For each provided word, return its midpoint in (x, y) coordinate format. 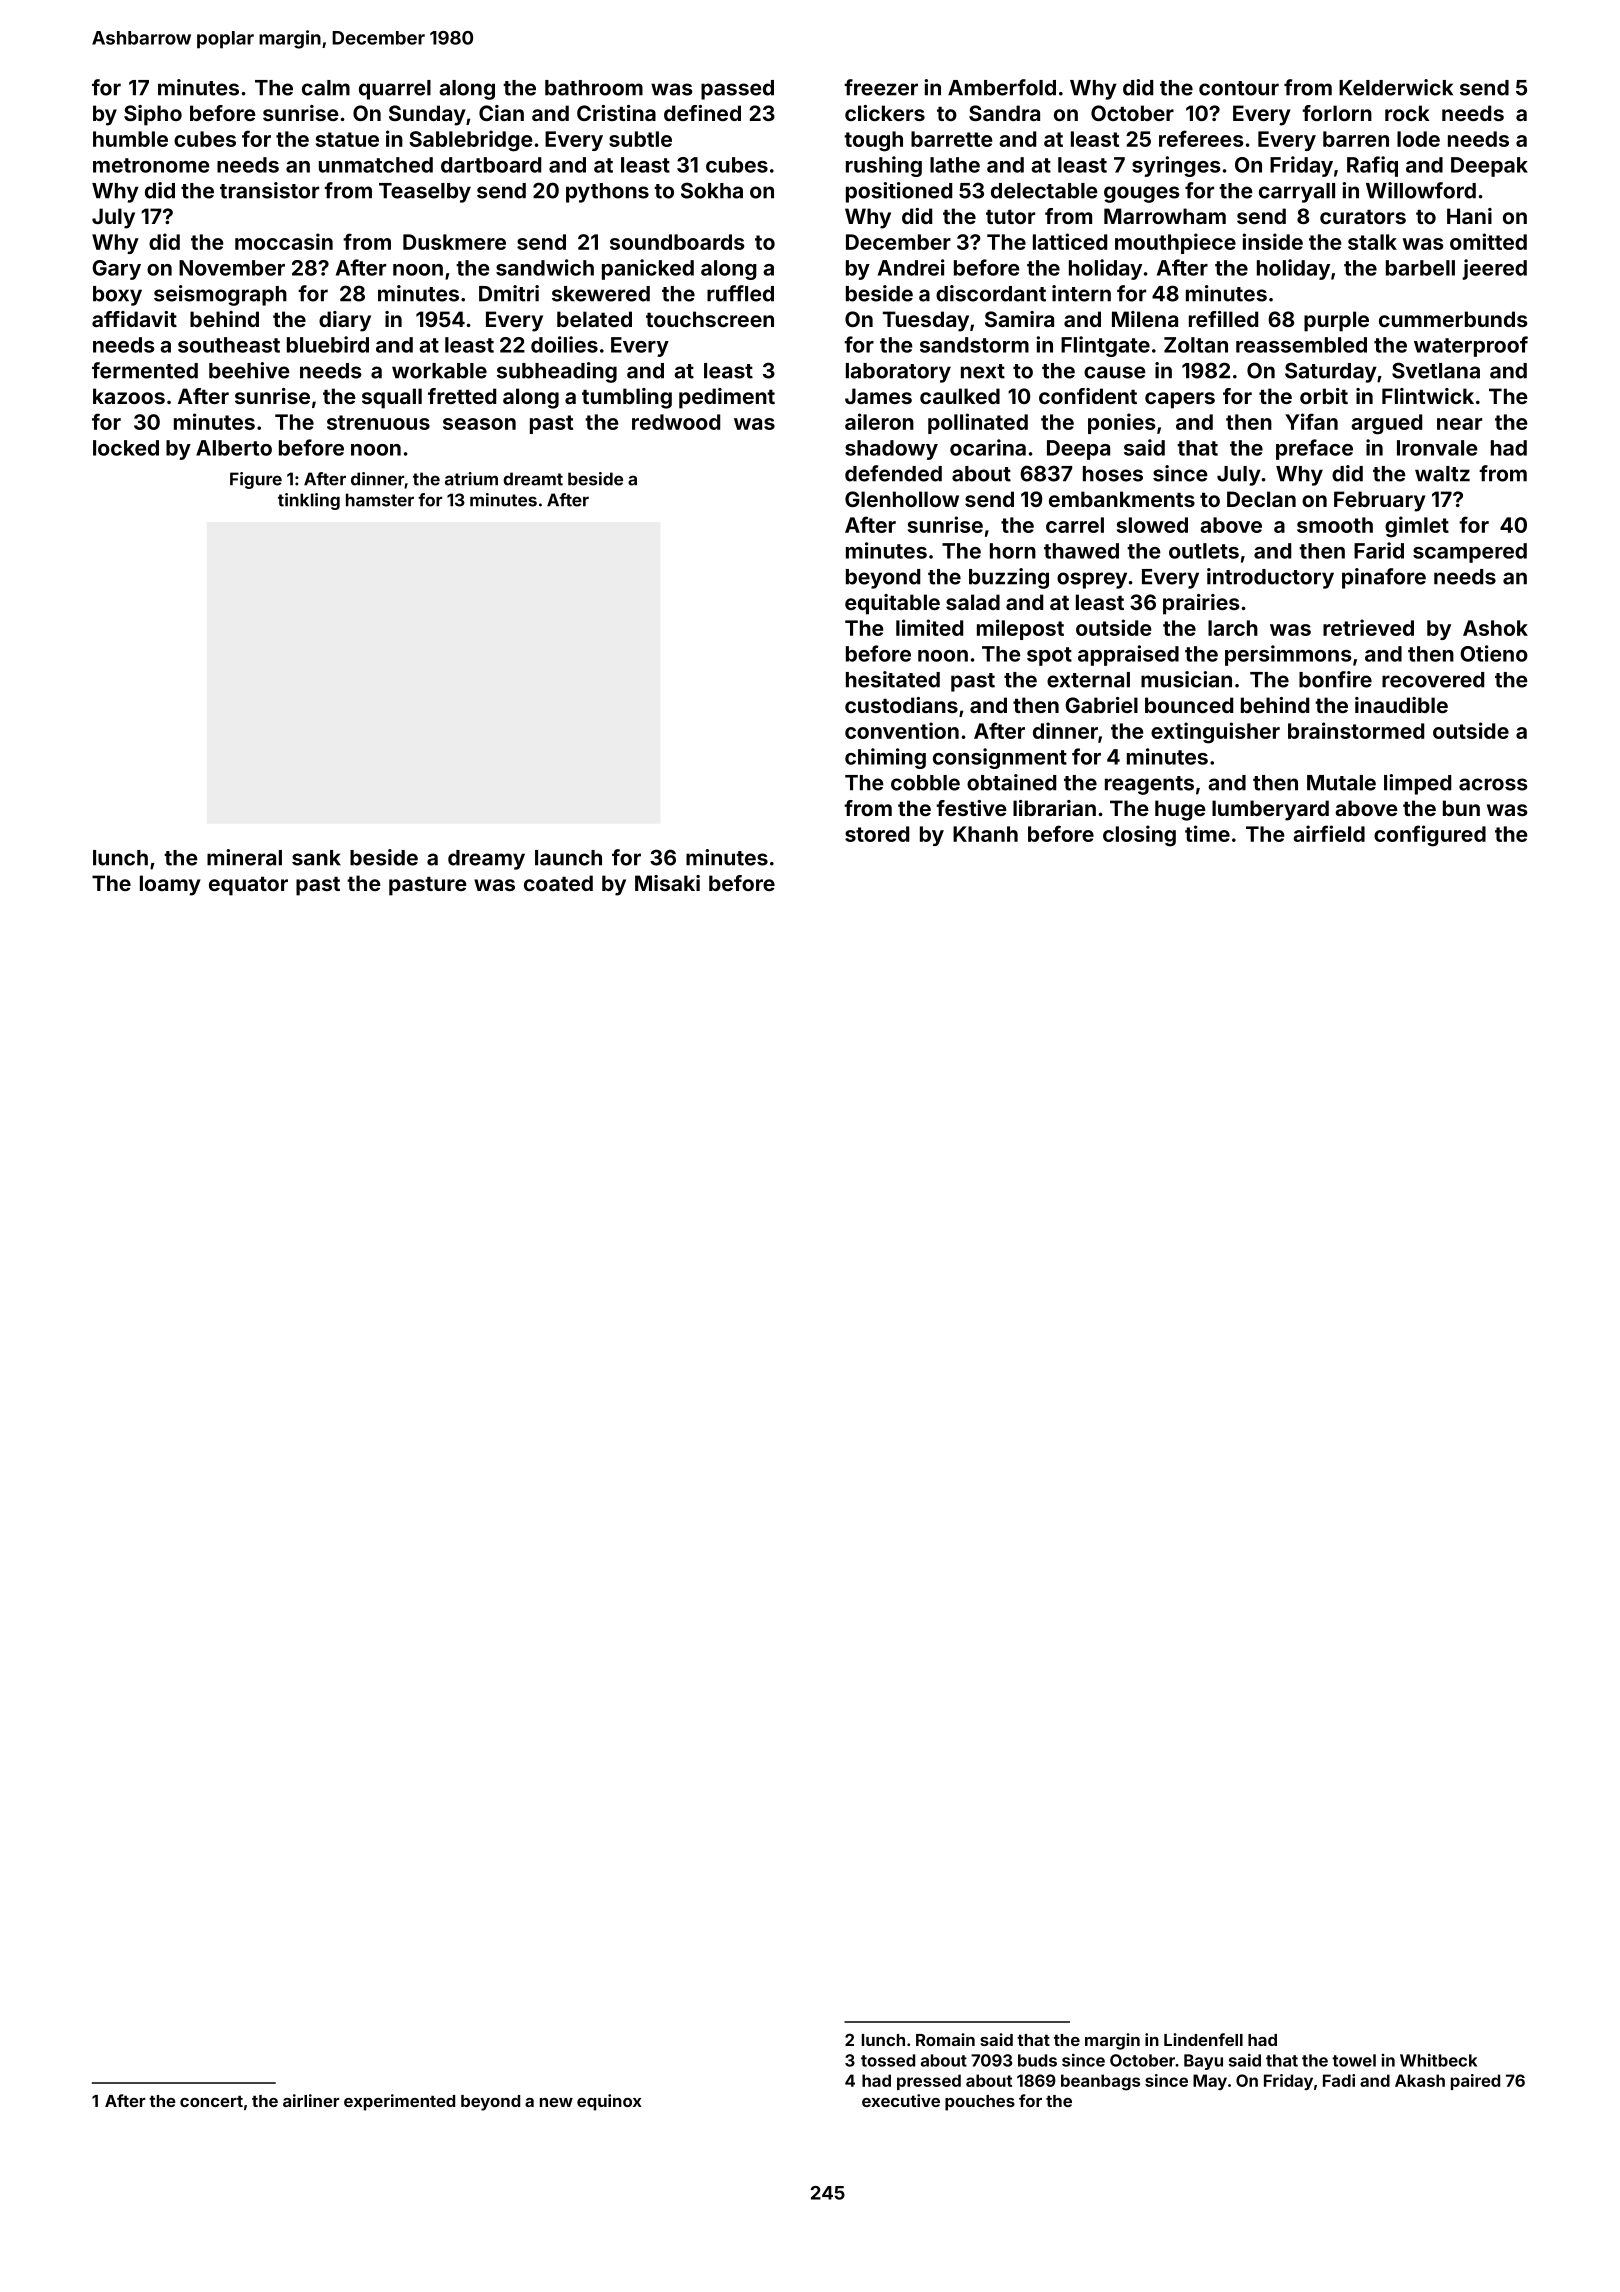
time (1207, 833)
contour (1239, 88)
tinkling (309, 501)
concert (211, 2101)
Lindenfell (1203, 2039)
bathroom (594, 88)
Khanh (985, 834)
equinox (609, 2102)
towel (1354, 2060)
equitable (892, 604)
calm (326, 88)
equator (248, 886)
